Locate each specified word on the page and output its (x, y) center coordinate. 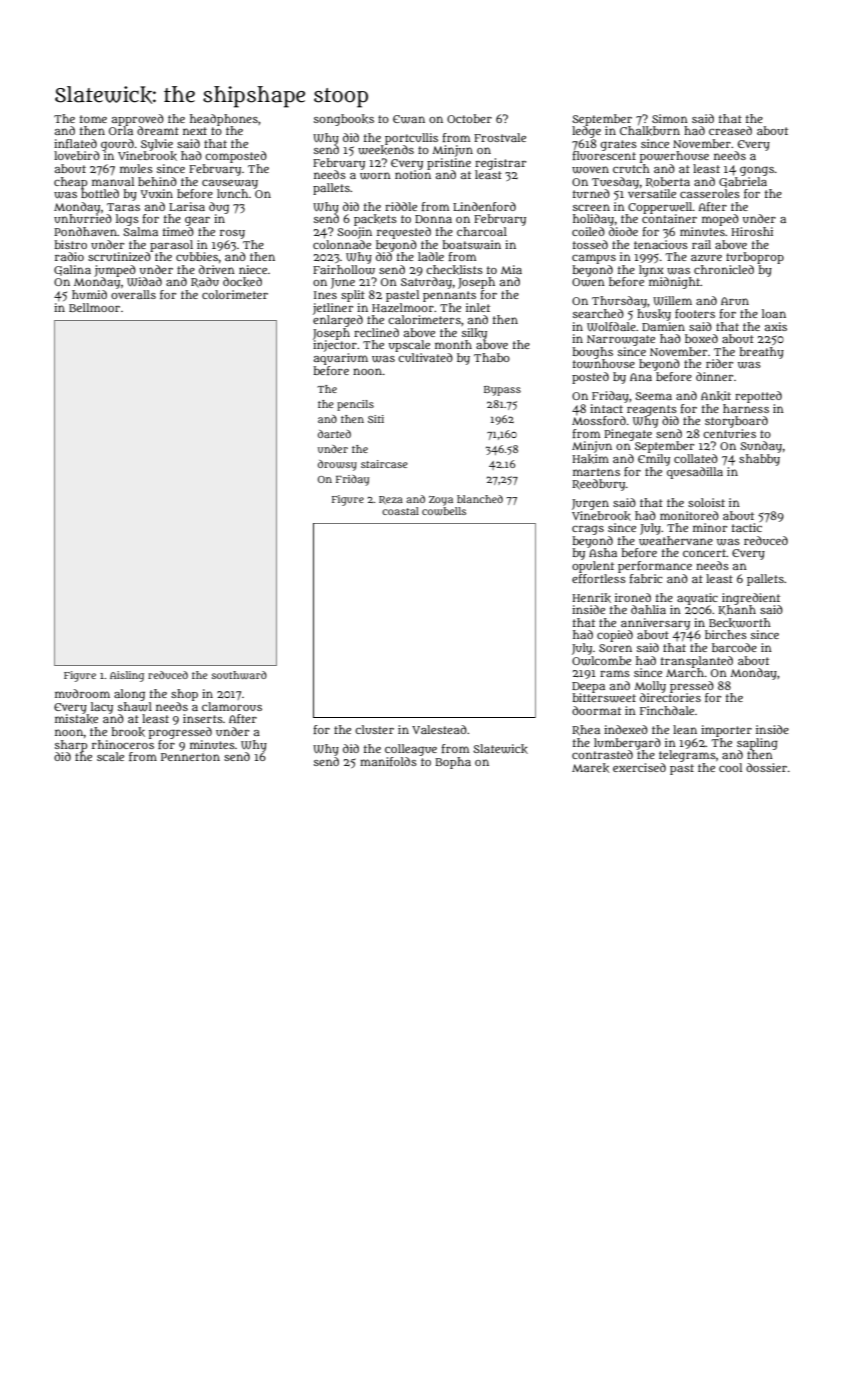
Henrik (591, 598)
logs (127, 220)
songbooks (344, 120)
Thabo (492, 357)
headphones (224, 120)
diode (623, 231)
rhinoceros (123, 744)
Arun (735, 301)
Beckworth (740, 623)
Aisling (127, 676)
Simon (670, 118)
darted (334, 434)
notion (413, 174)
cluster (374, 729)
